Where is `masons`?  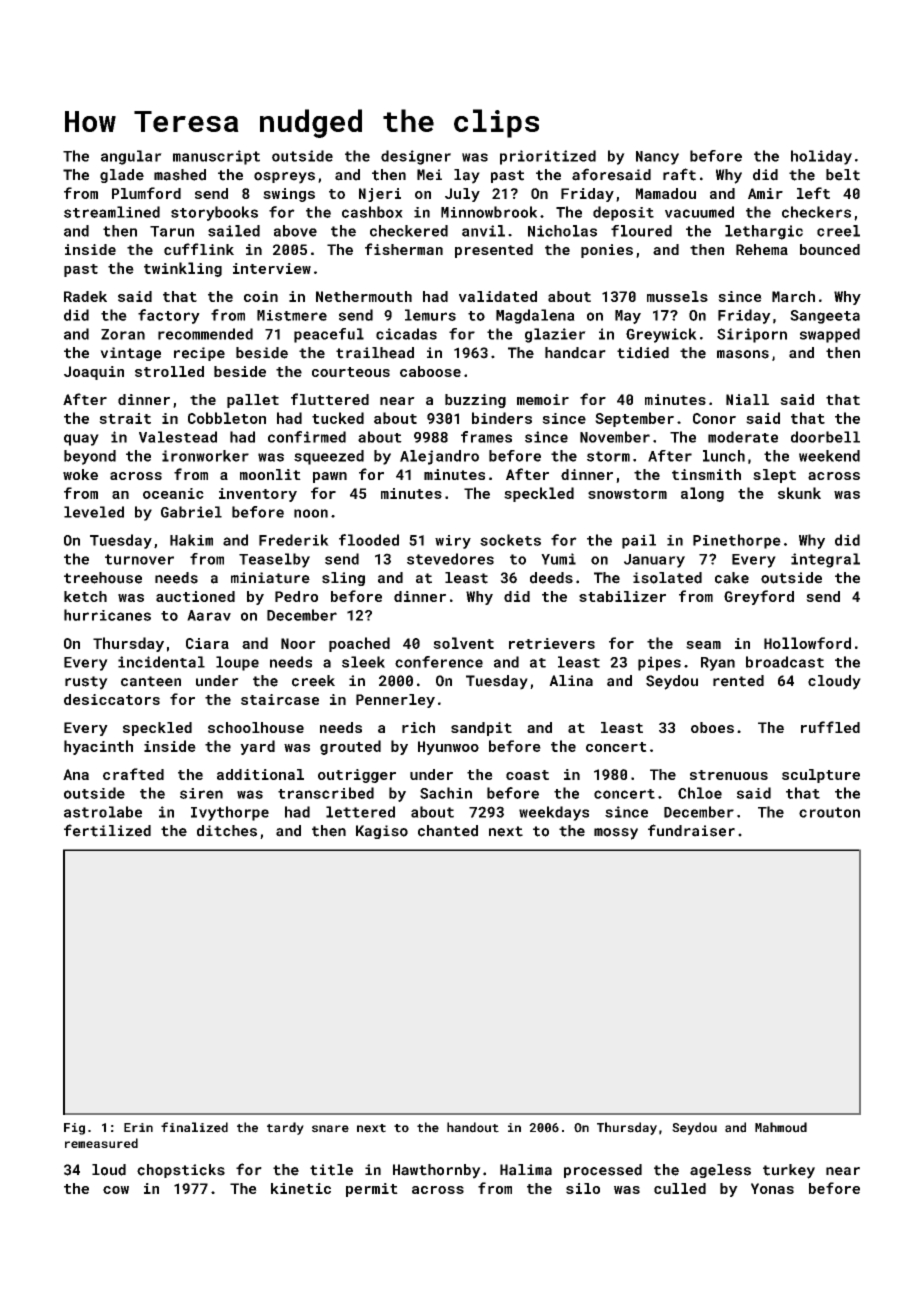 masons is located at coordinates (743, 354).
